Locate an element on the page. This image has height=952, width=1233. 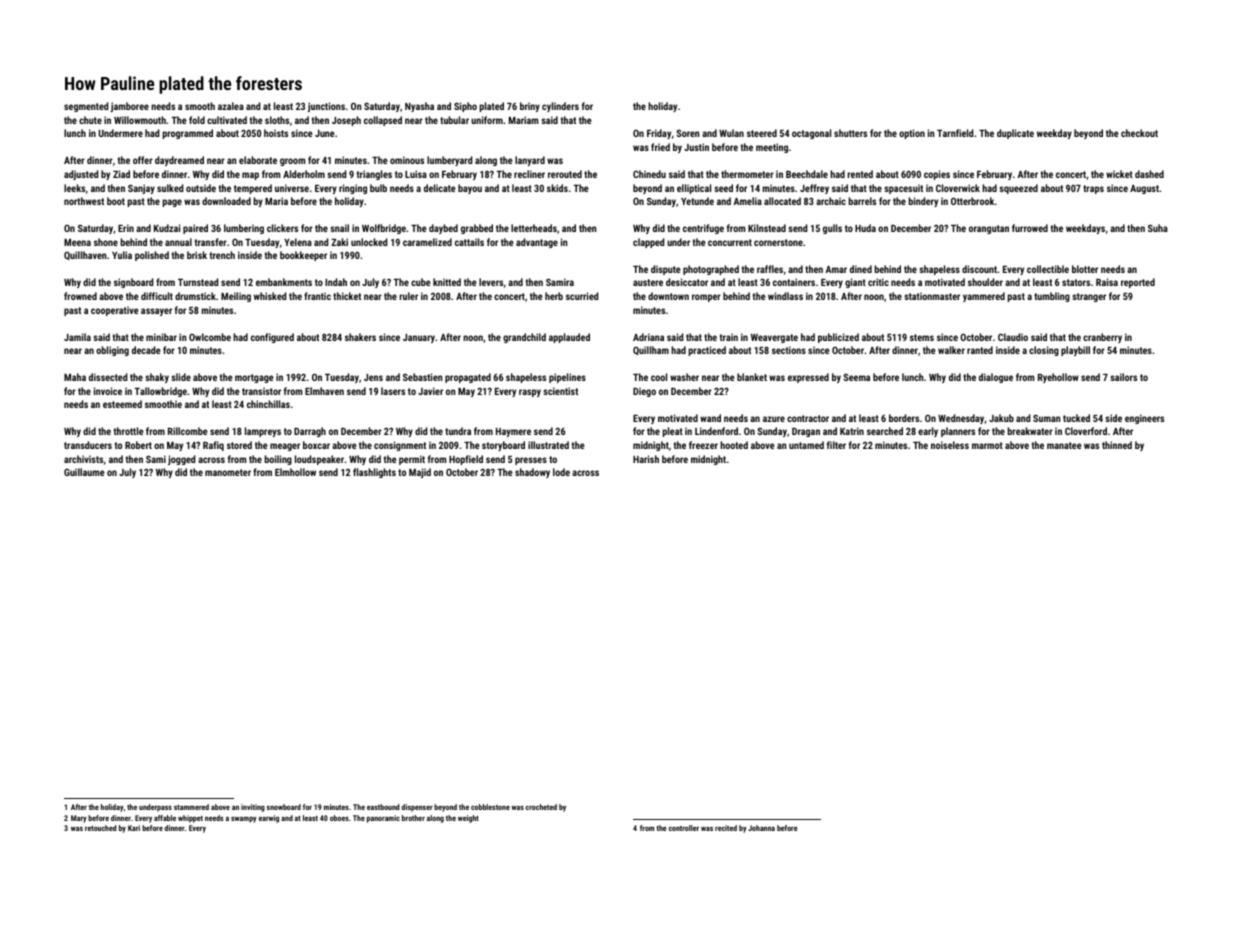
inviting is located at coordinates (253, 808).
